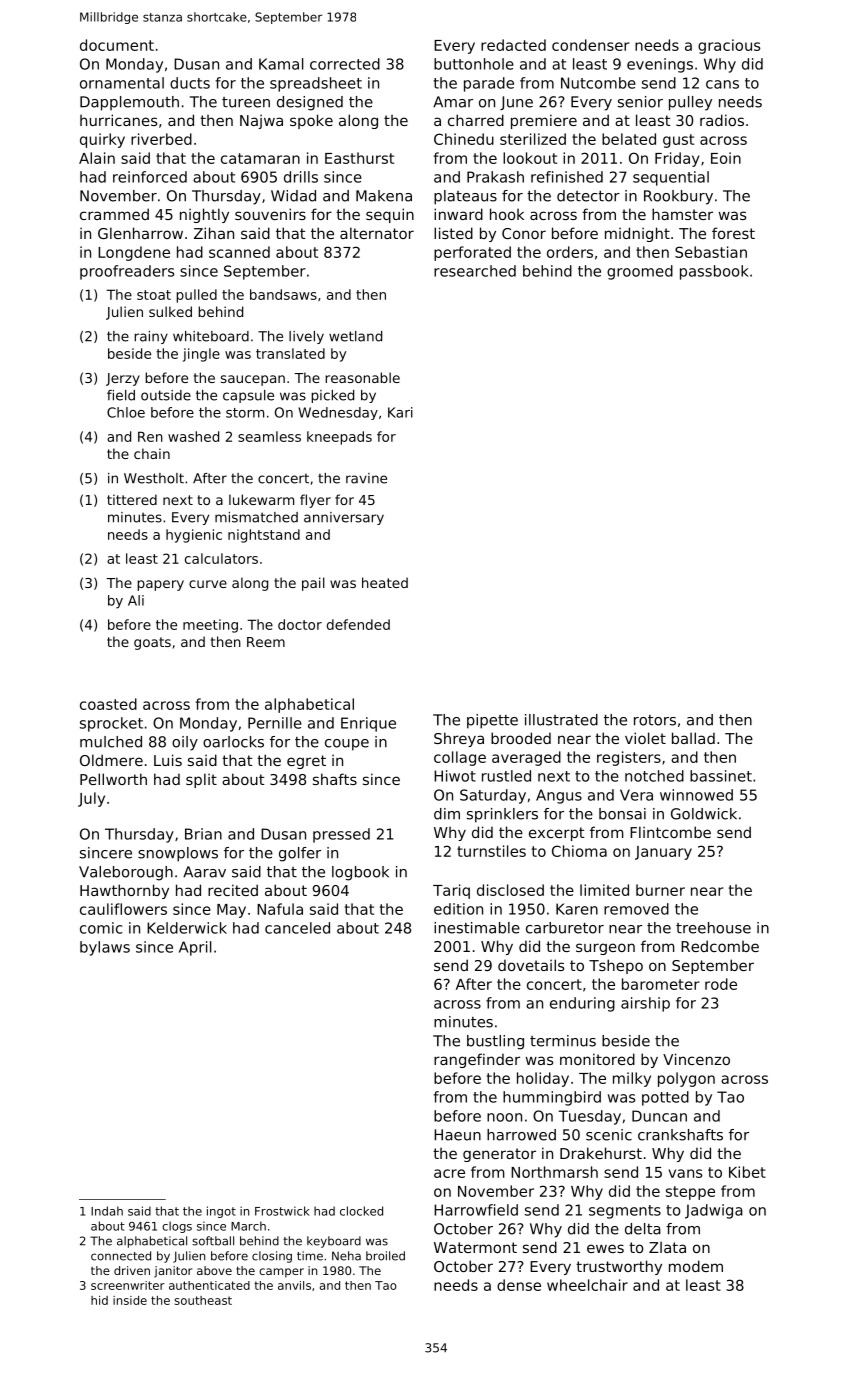 The height and width of the page is (1400, 849). What do you see at coordinates (477, 928) in the page?
I see `inestimable` at bounding box center [477, 928].
